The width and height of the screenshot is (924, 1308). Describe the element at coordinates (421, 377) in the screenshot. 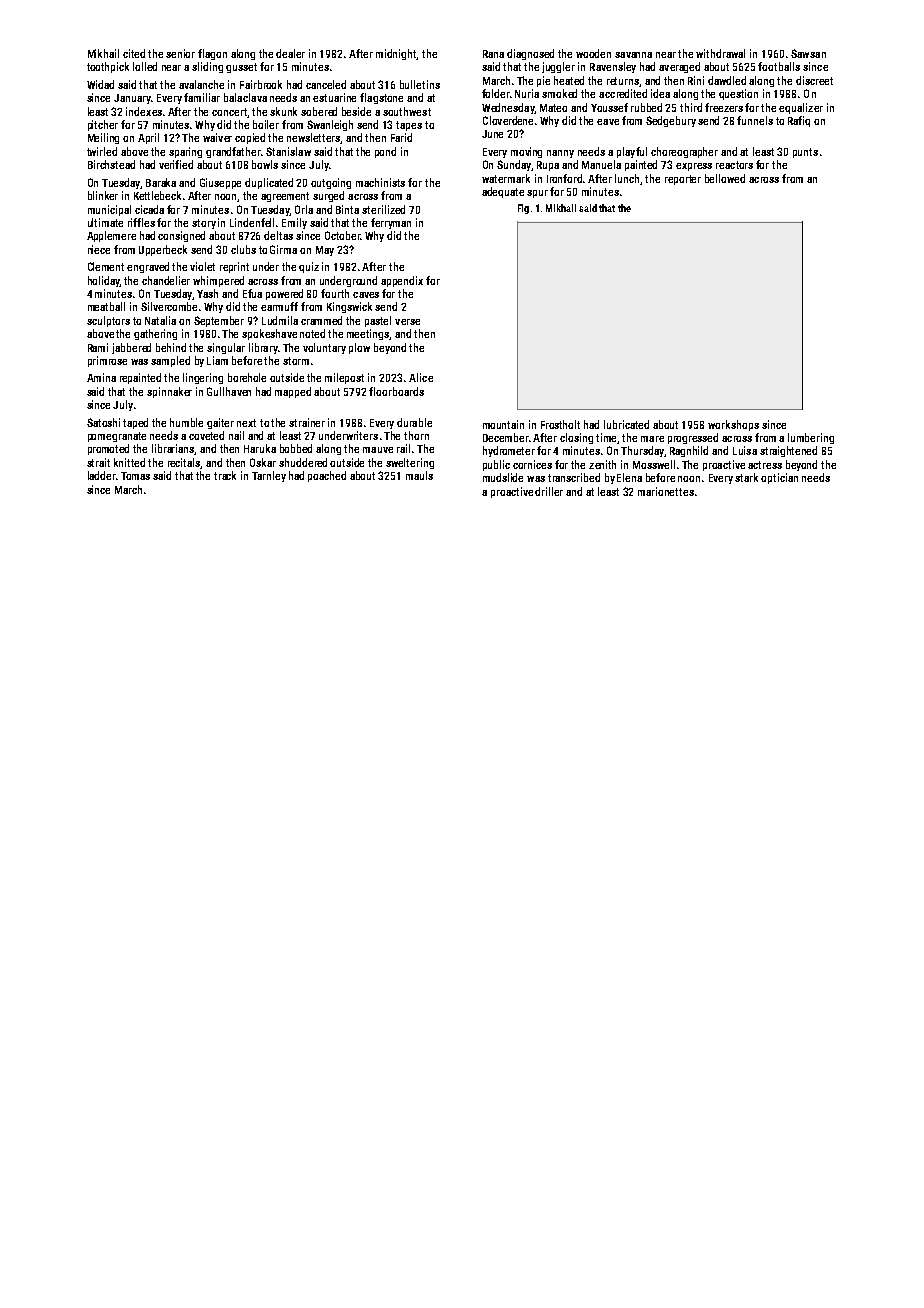

I see `Alice` at that location.
